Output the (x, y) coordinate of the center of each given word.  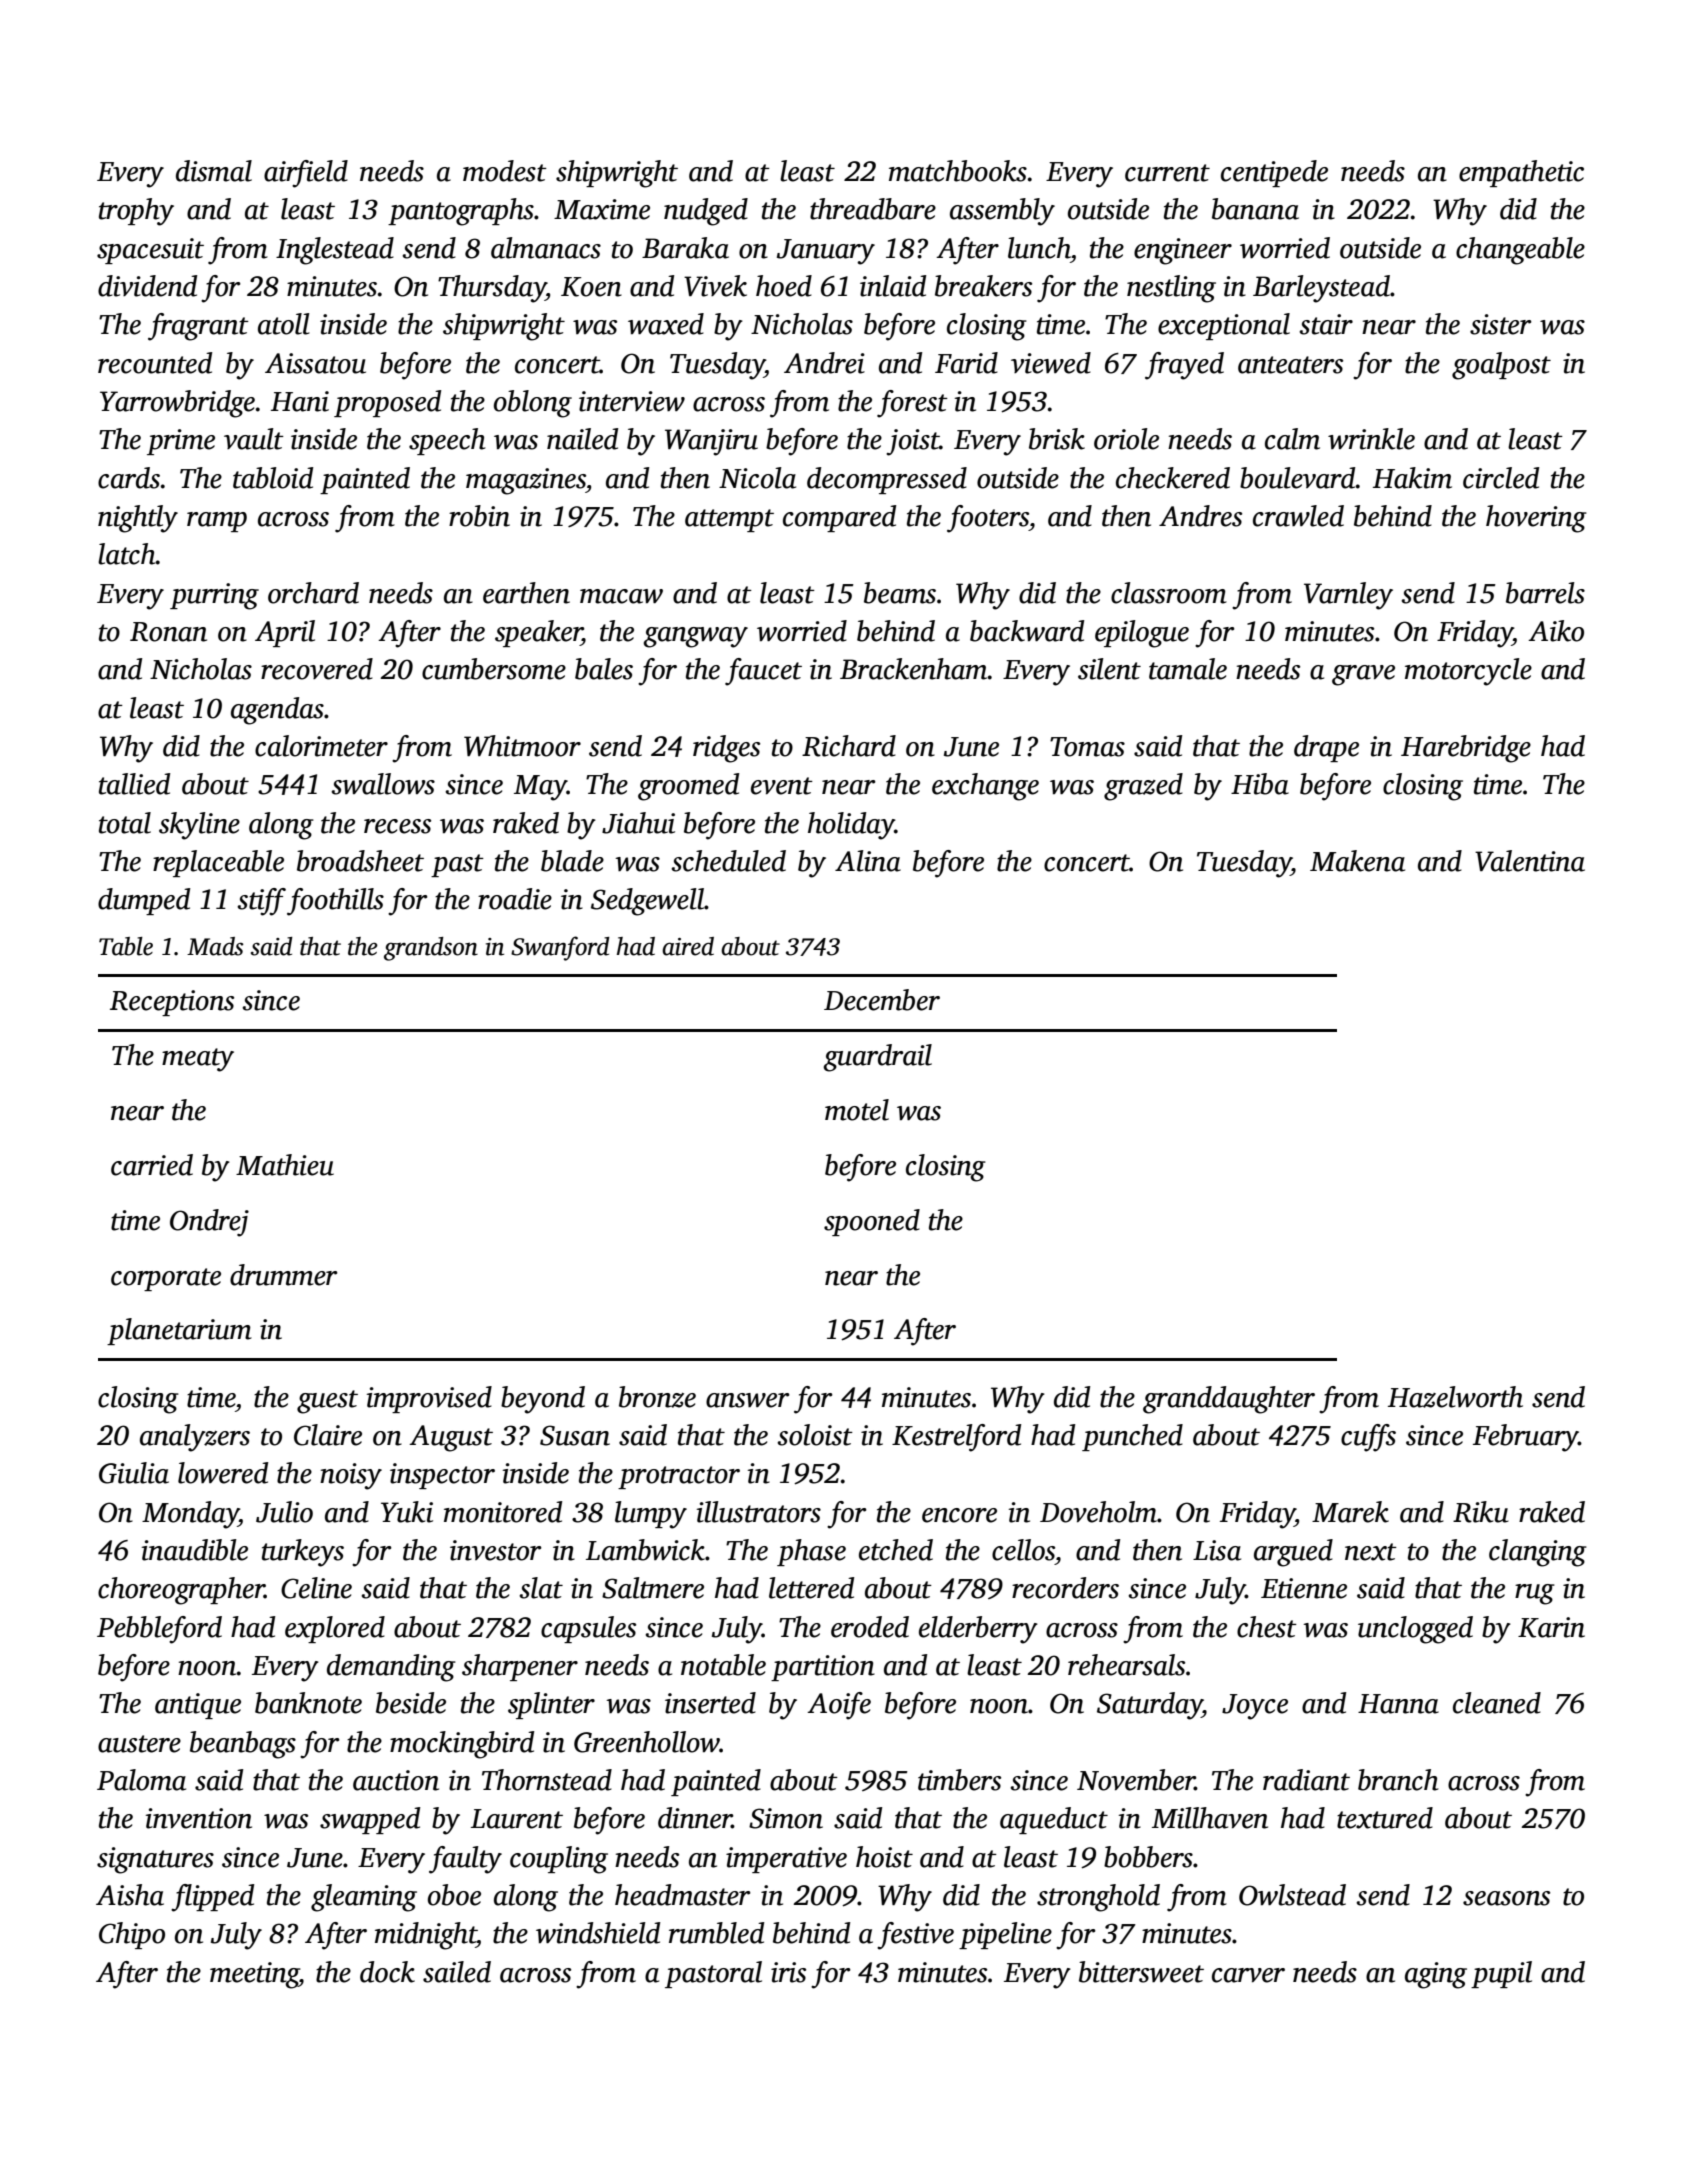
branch (1398, 1780)
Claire (328, 1435)
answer (748, 1400)
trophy (136, 212)
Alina (868, 861)
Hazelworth (1455, 1397)
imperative (786, 1860)
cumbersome (494, 669)
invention (199, 1818)
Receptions (172, 1003)
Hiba (1260, 784)
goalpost (1501, 366)
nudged (706, 212)
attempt (729, 520)
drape (1326, 748)
